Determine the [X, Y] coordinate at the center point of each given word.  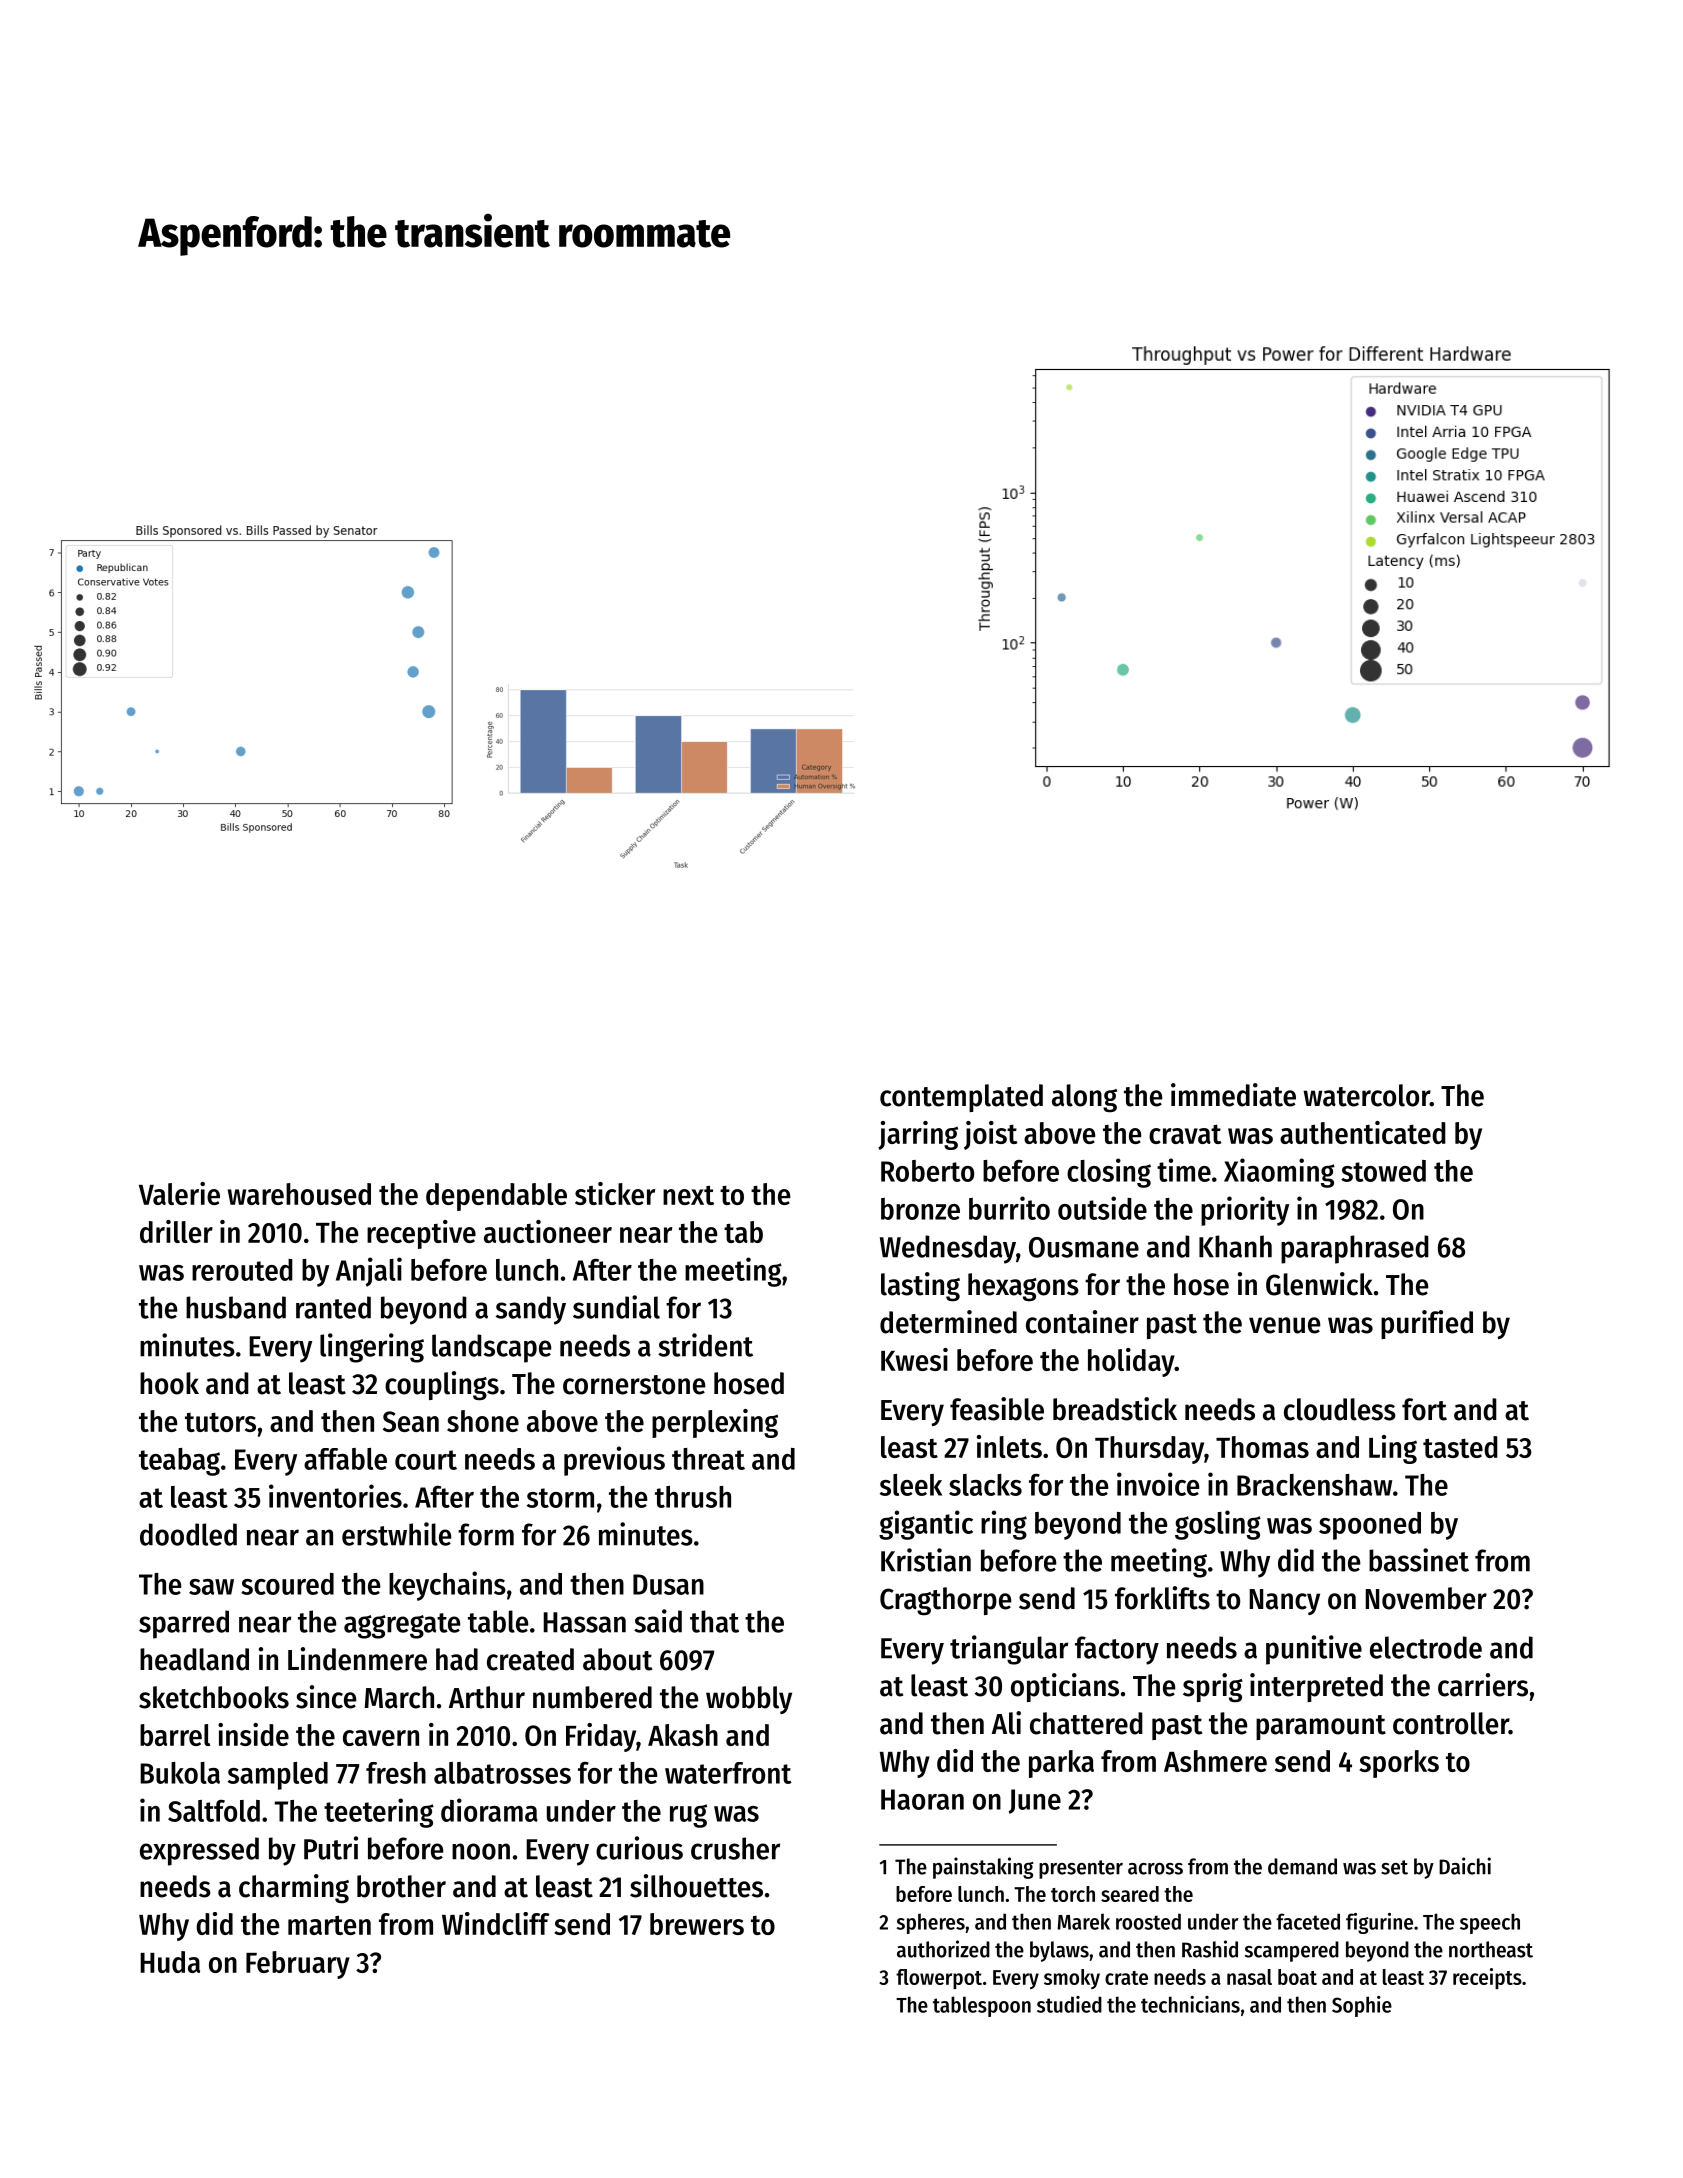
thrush [693, 1497]
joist [990, 1135]
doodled [188, 1534]
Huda [170, 1962]
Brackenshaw [1314, 1485]
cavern [381, 1738]
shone [483, 1421]
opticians [1065, 1687]
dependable [496, 1197]
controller [1451, 1723]
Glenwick [1319, 1284]
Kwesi [914, 1359]
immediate [1233, 1095]
